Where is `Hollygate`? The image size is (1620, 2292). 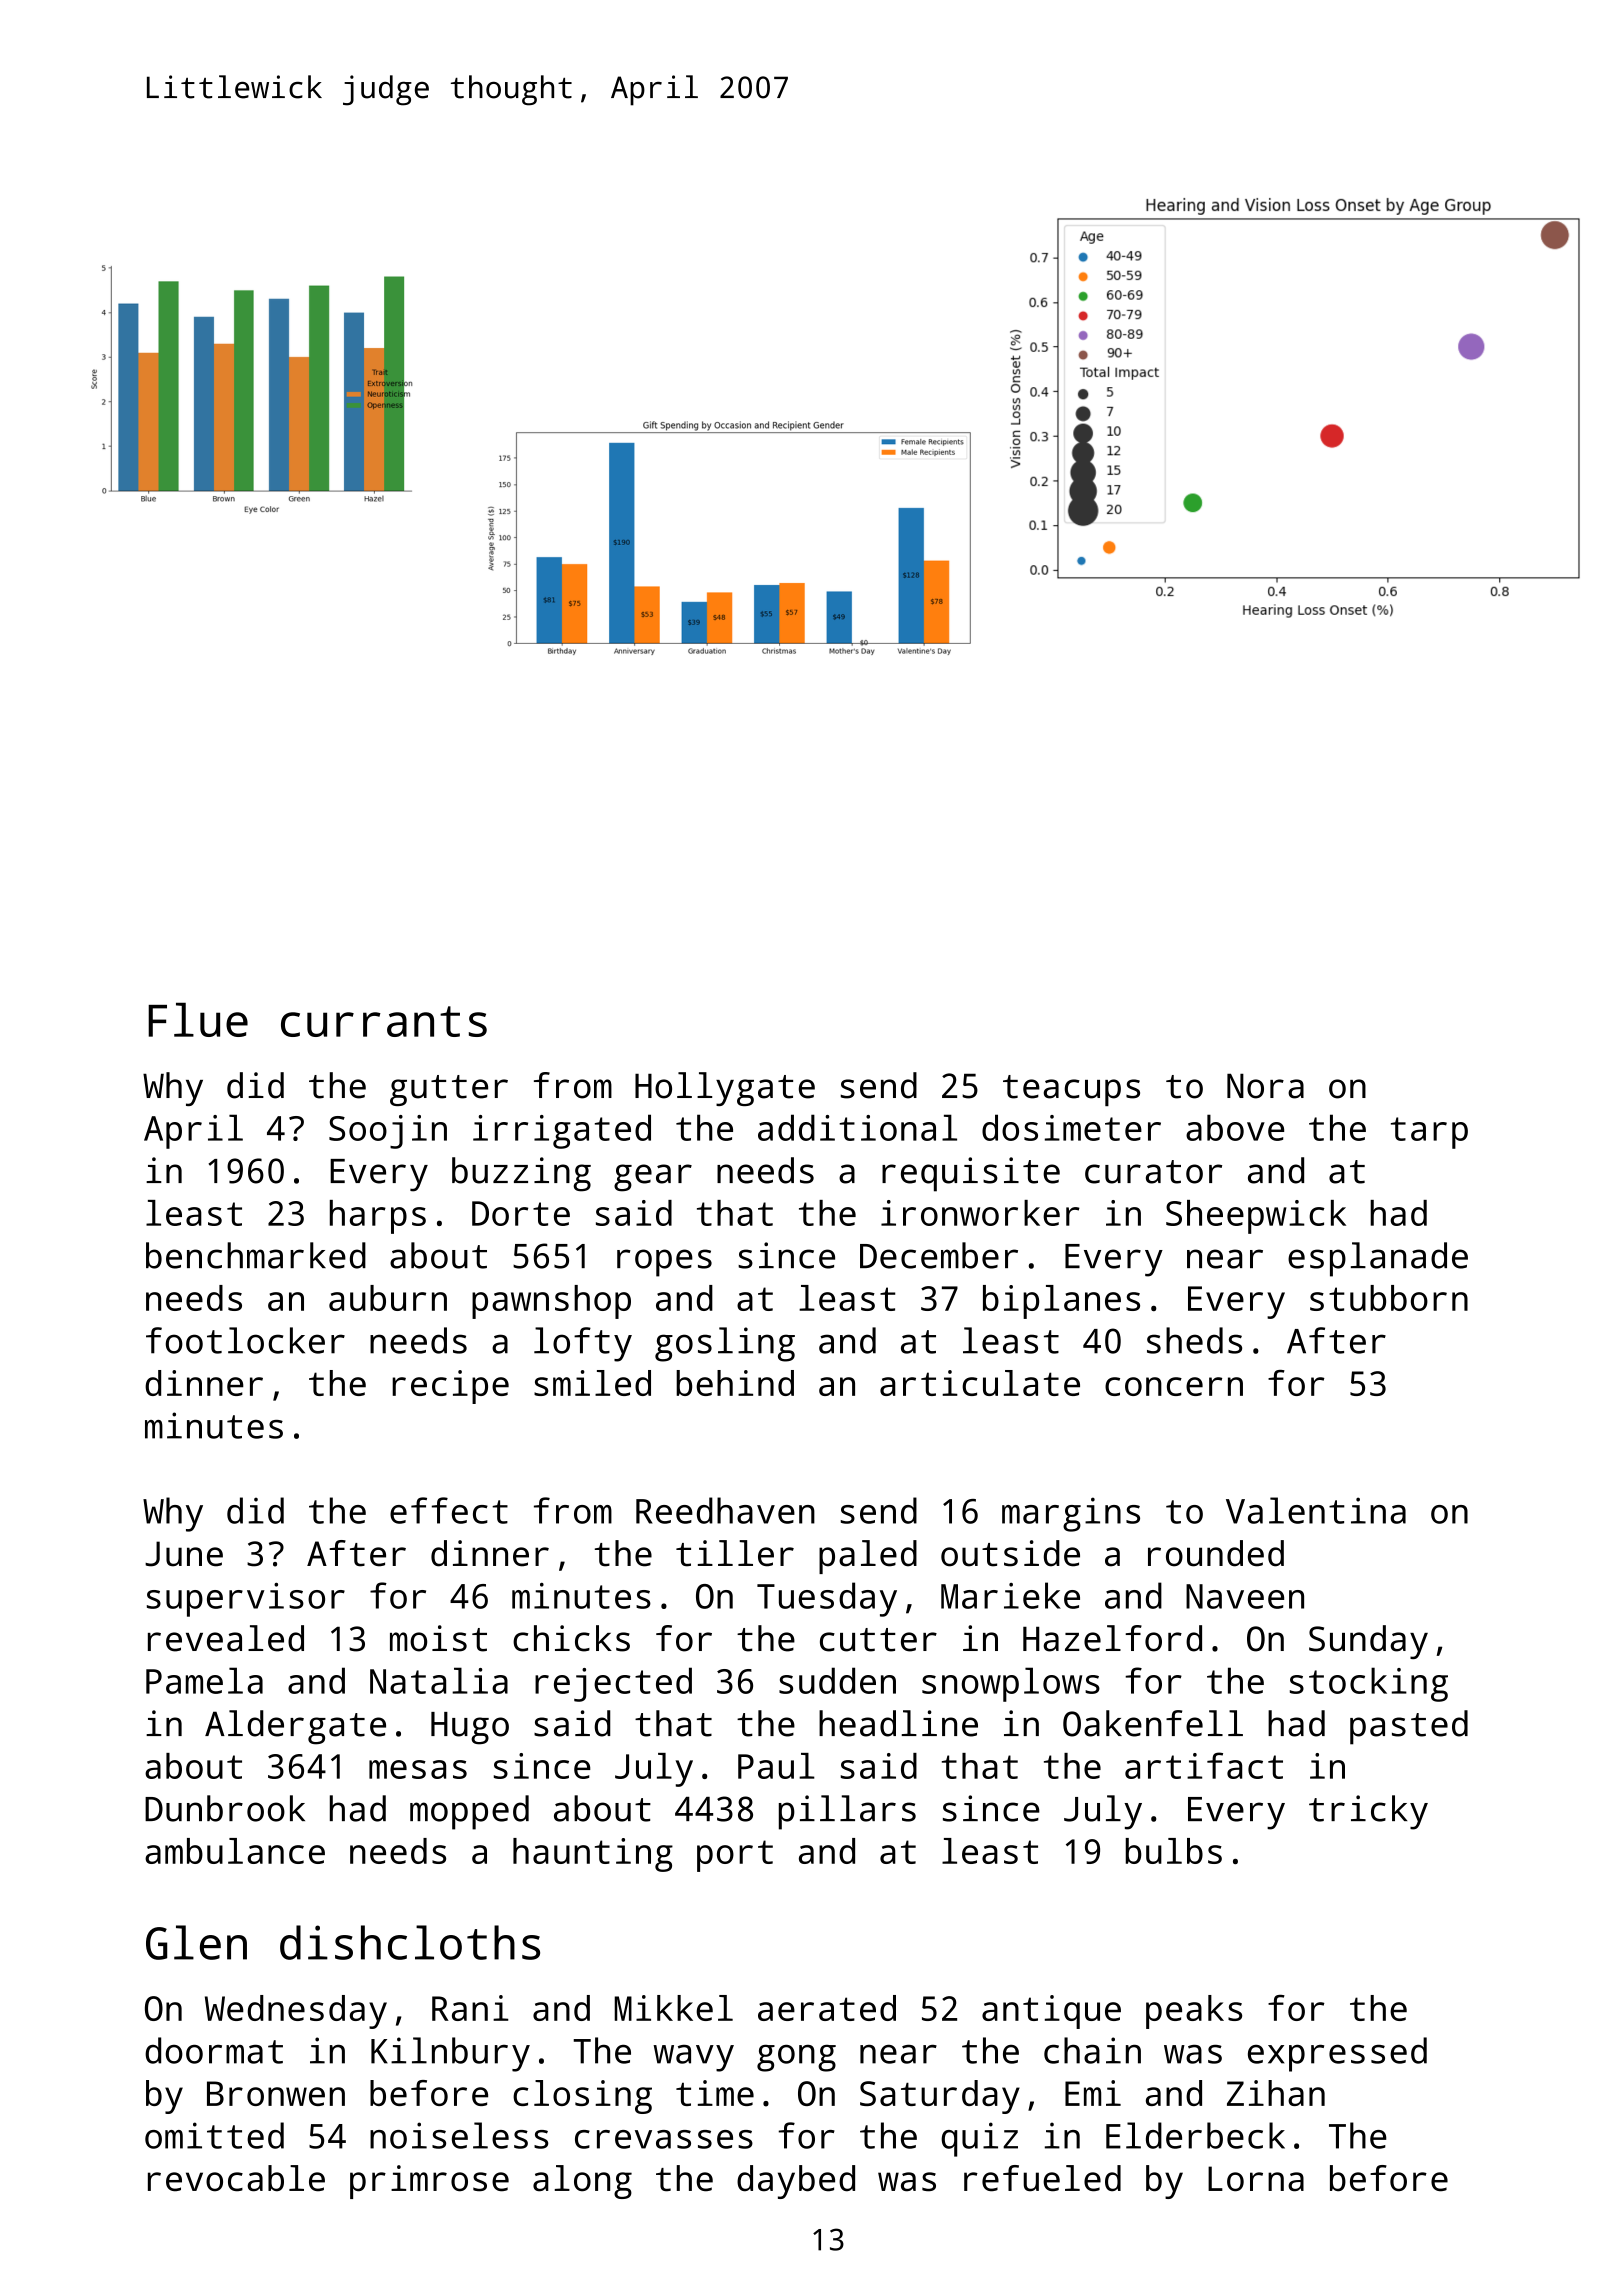 Hollygate is located at coordinates (725, 1089).
